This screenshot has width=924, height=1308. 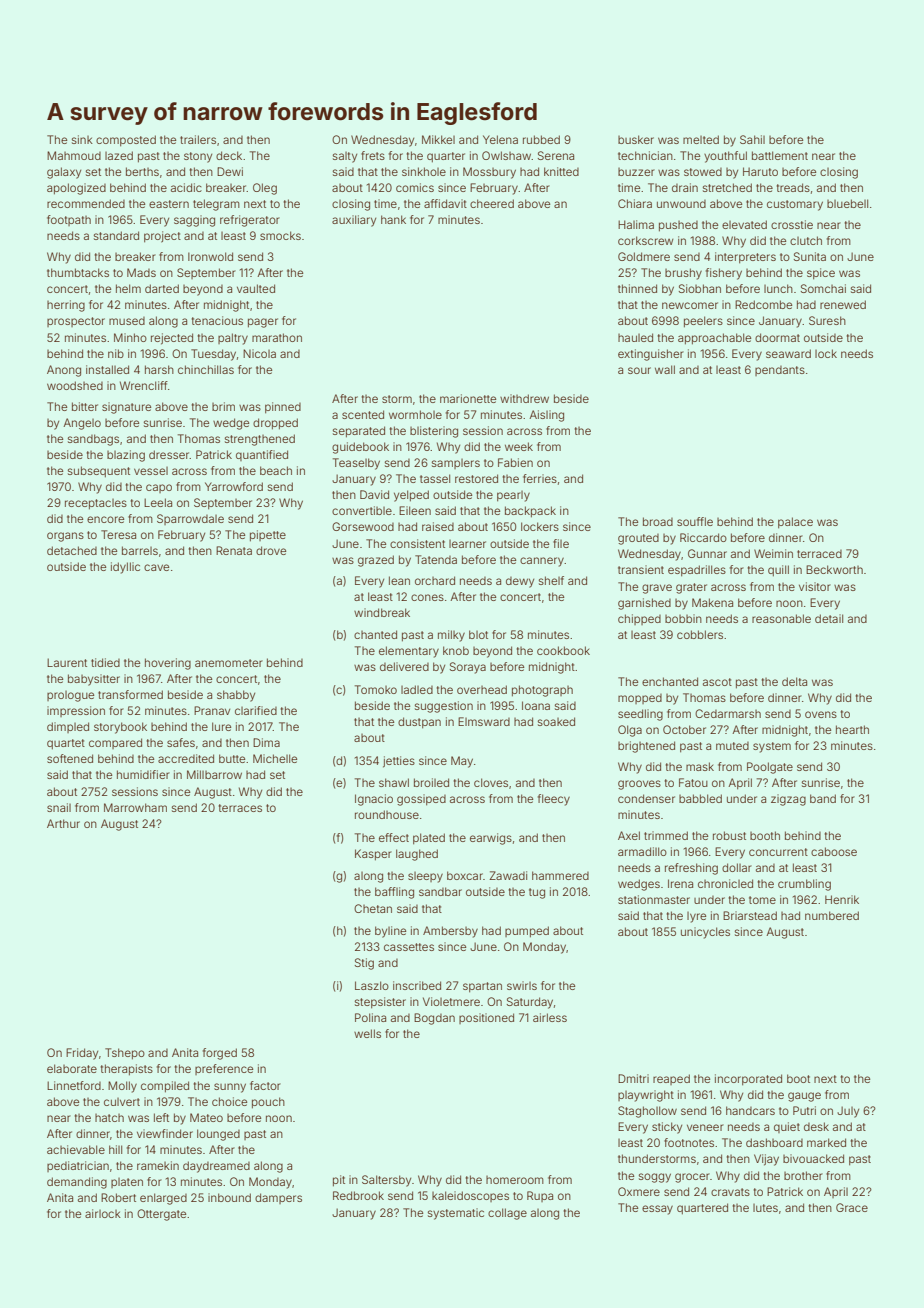 What do you see at coordinates (541, 139) in the screenshot?
I see `rubbed` at bounding box center [541, 139].
